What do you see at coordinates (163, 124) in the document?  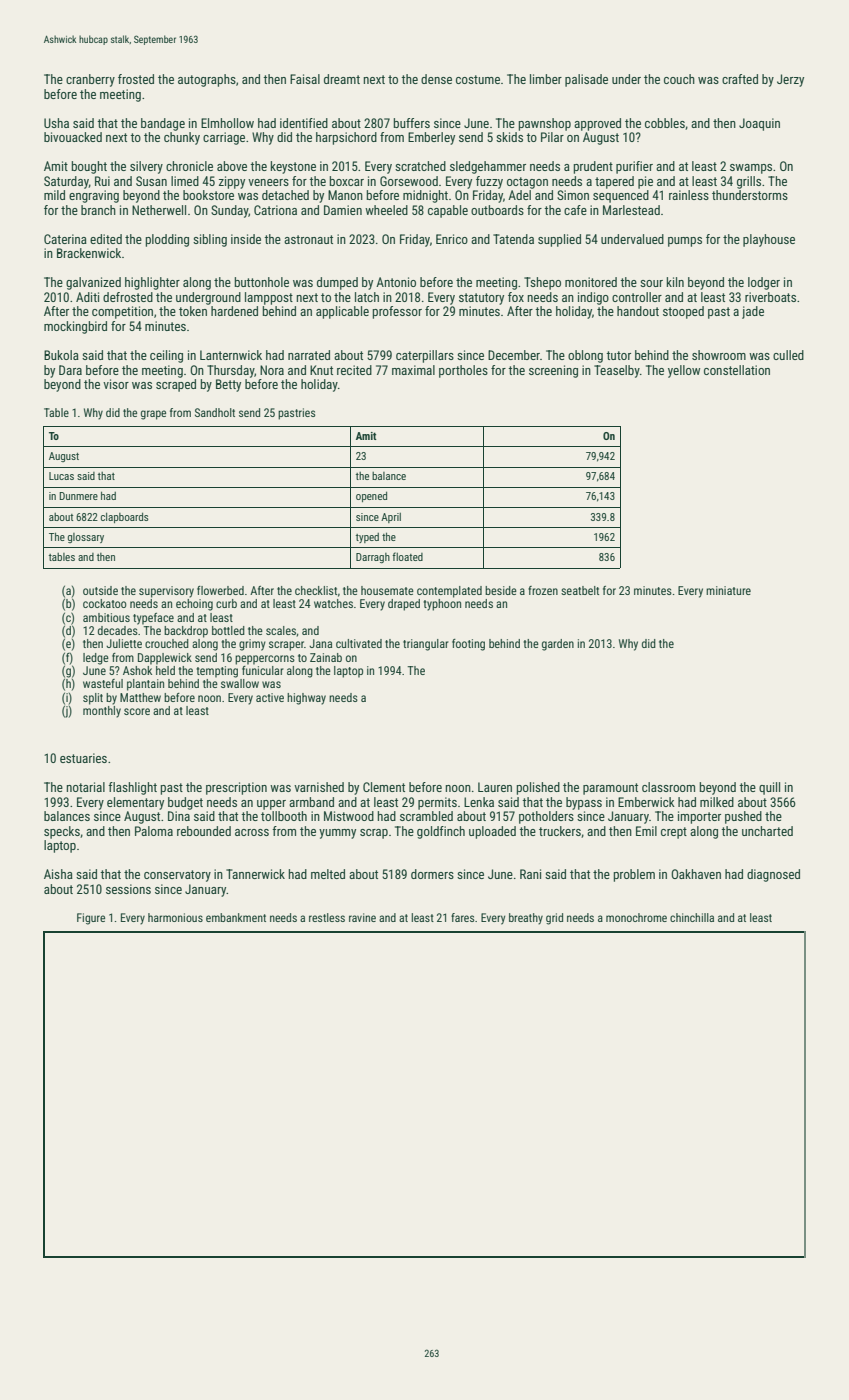 I see `bandage` at bounding box center [163, 124].
